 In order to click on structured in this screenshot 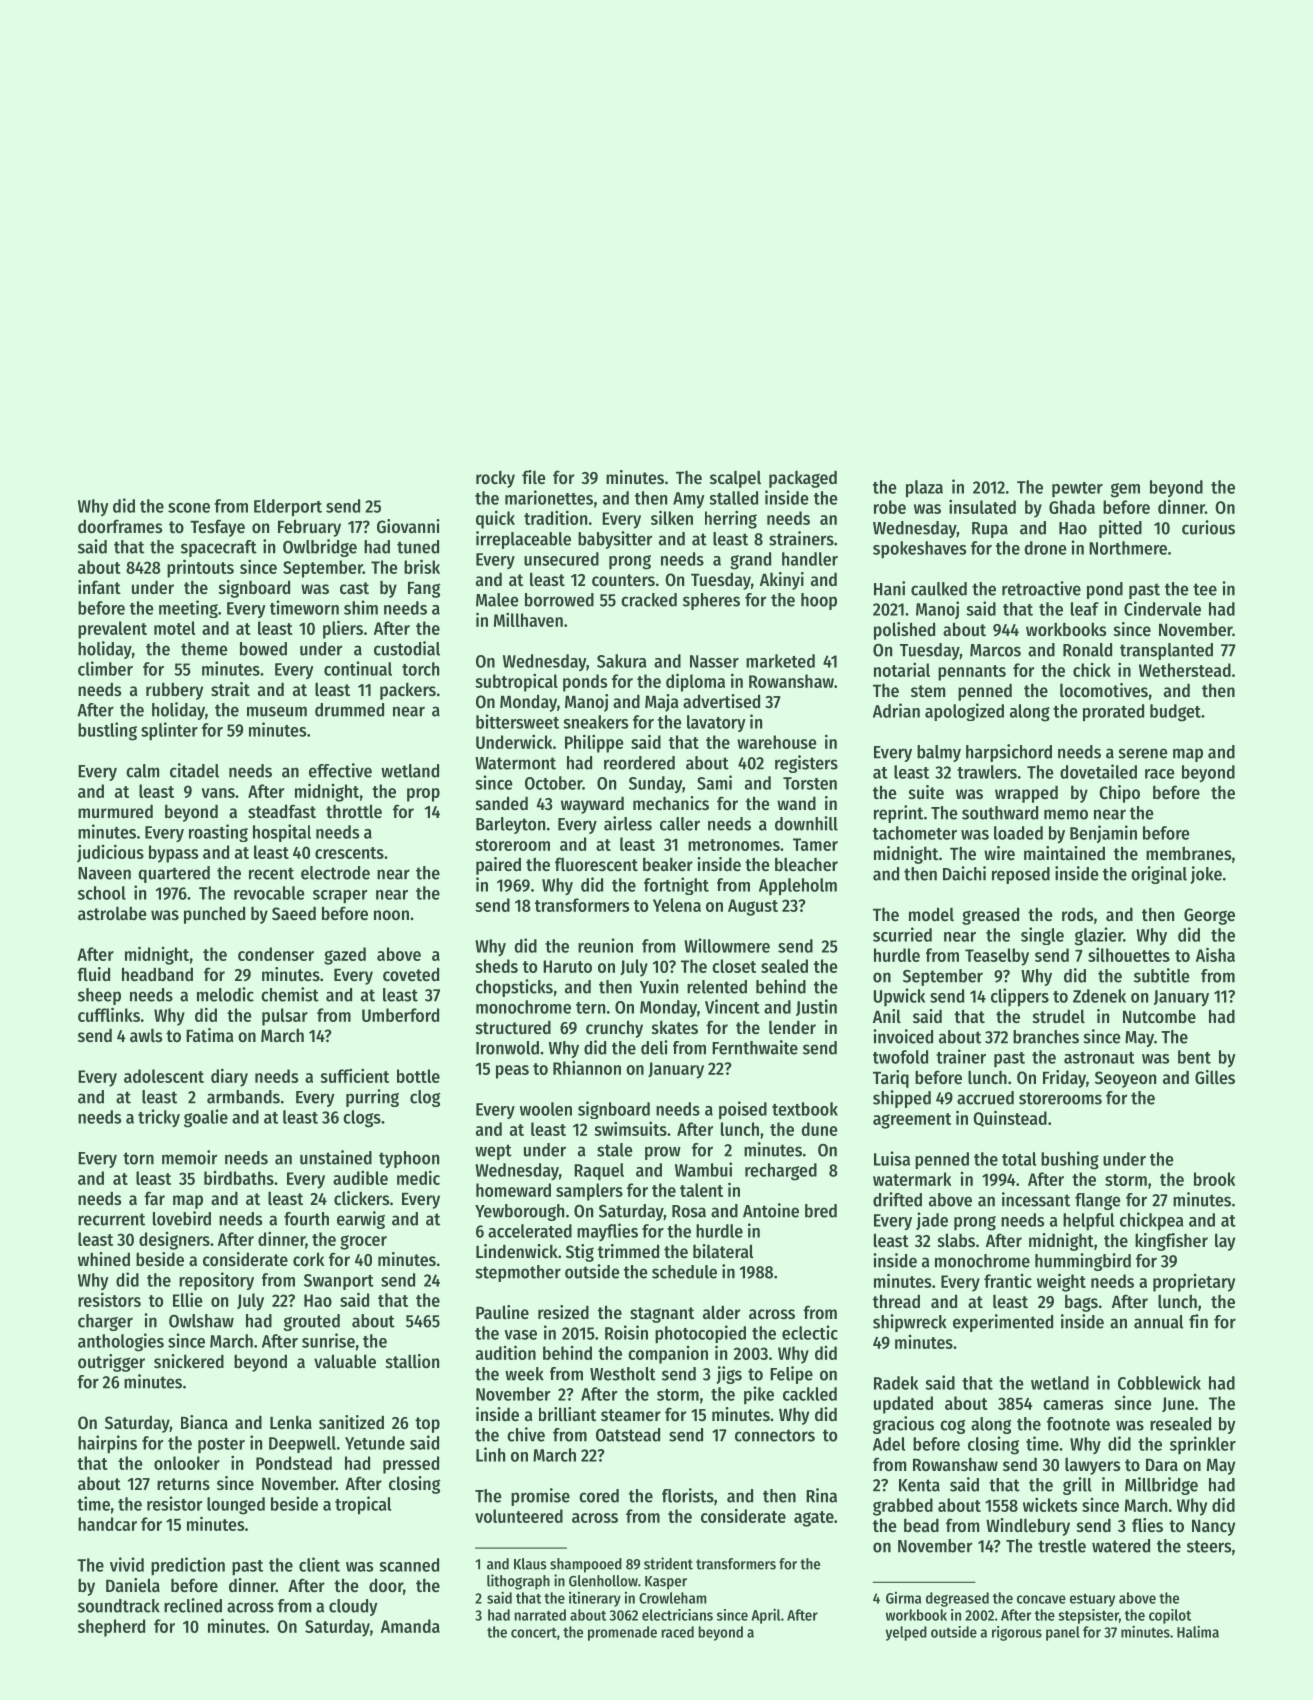, I will do `click(513, 1027)`.
